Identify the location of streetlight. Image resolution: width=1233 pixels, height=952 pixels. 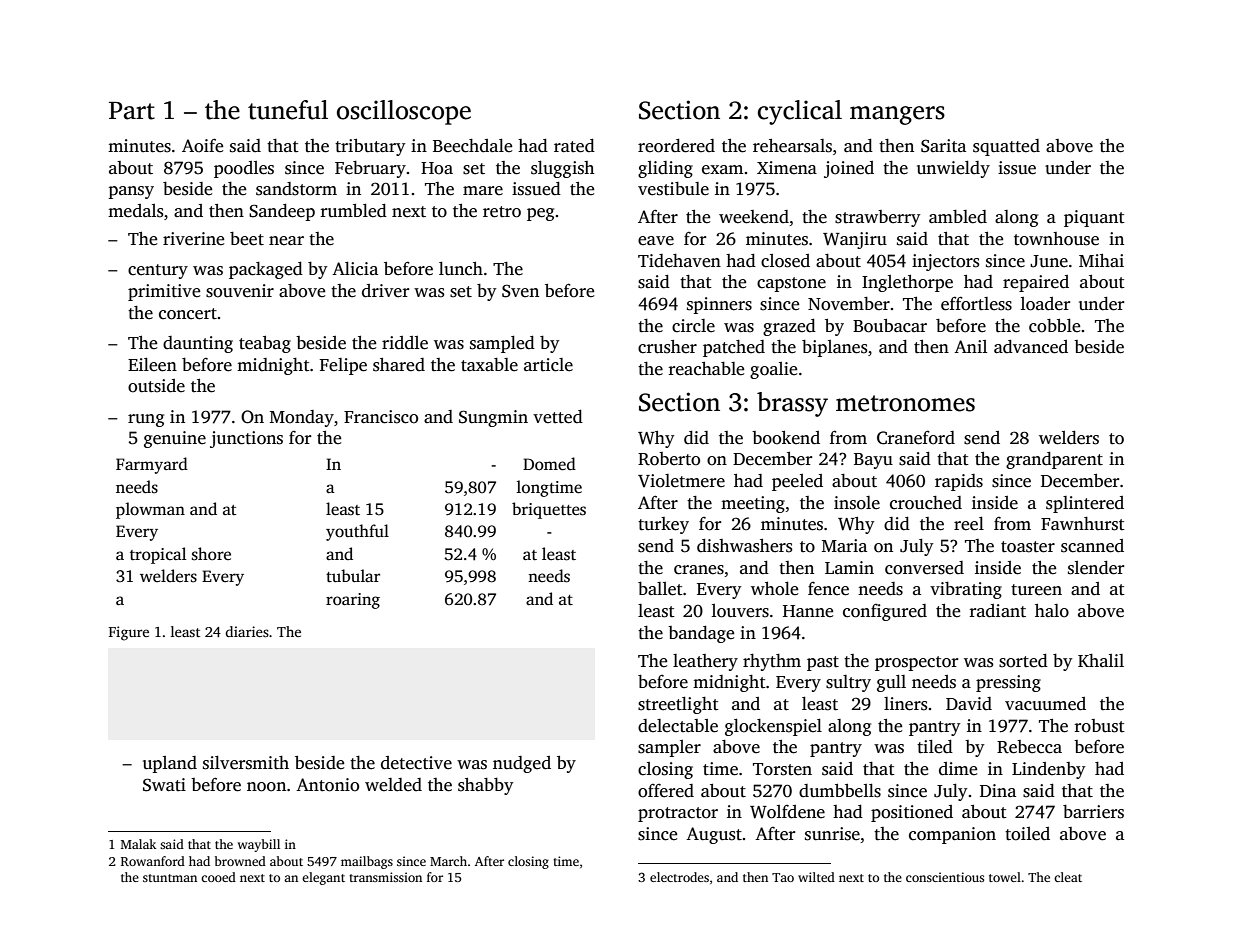
(678, 705).
